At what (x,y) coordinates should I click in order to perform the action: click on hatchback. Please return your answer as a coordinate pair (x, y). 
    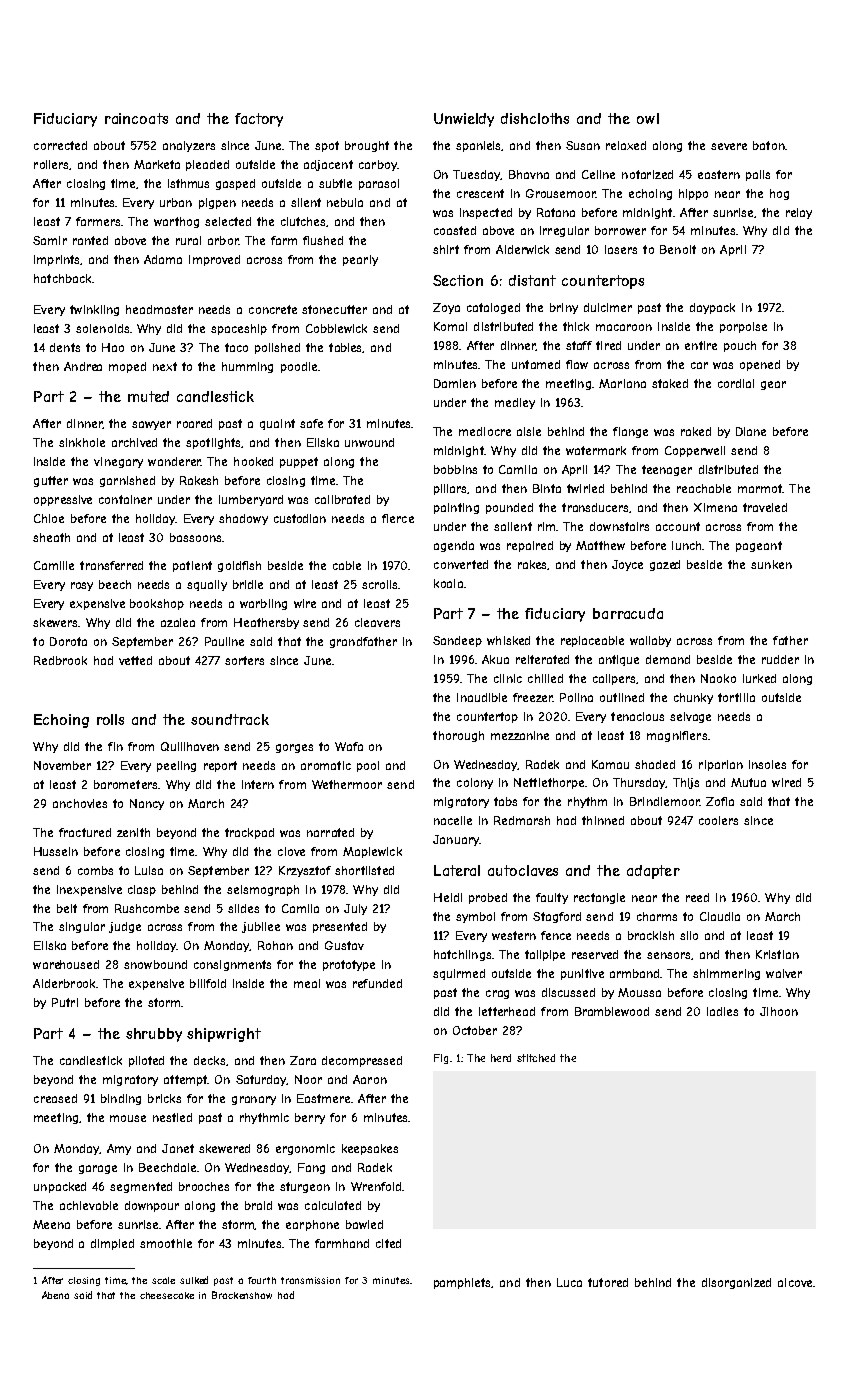
    Looking at the image, I should click on (62, 278).
